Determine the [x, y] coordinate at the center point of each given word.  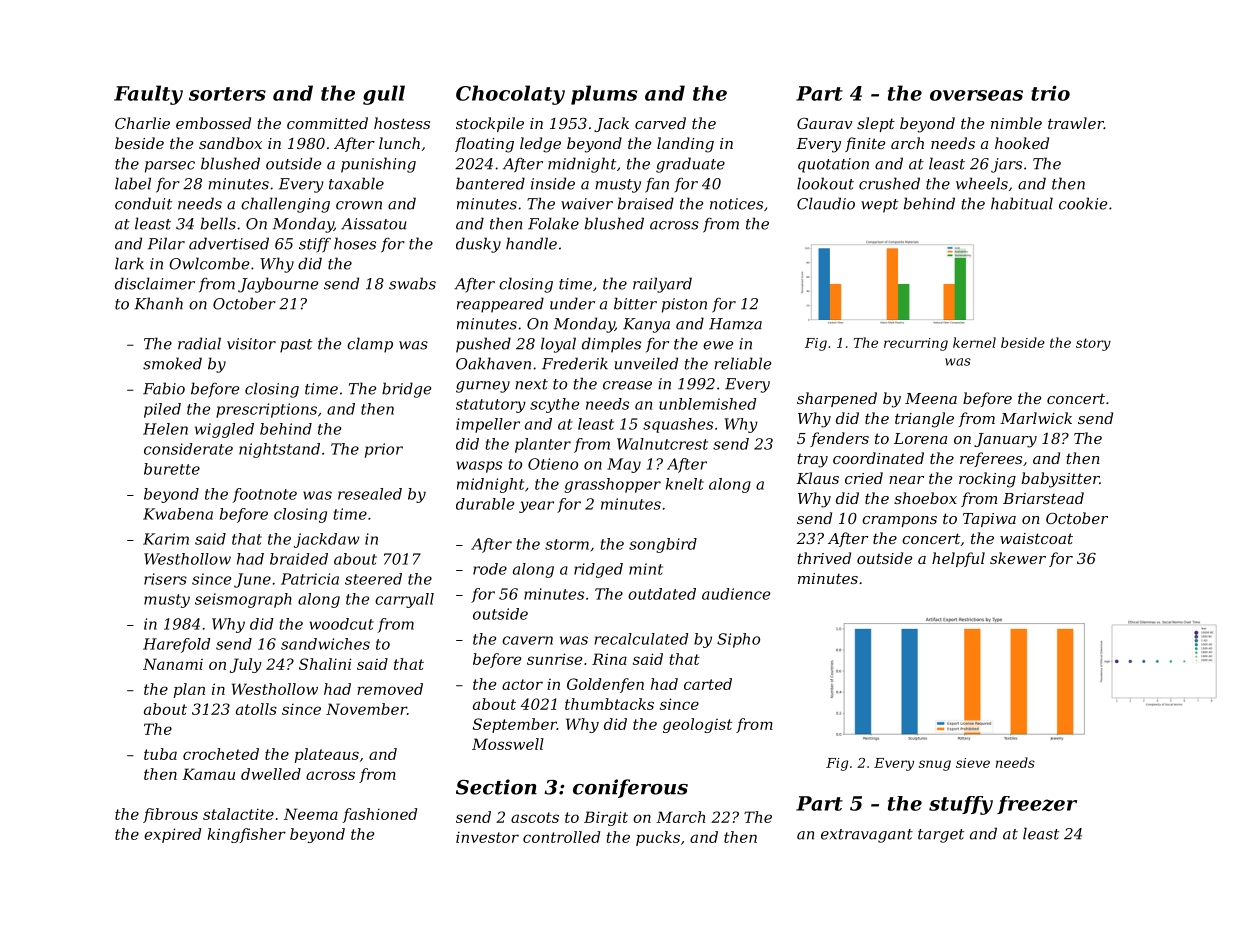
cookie [1083, 203]
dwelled [271, 774]
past [296, 346]
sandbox [230, 143]
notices [736, 204]
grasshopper [612, 485]
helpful [958, 559]
